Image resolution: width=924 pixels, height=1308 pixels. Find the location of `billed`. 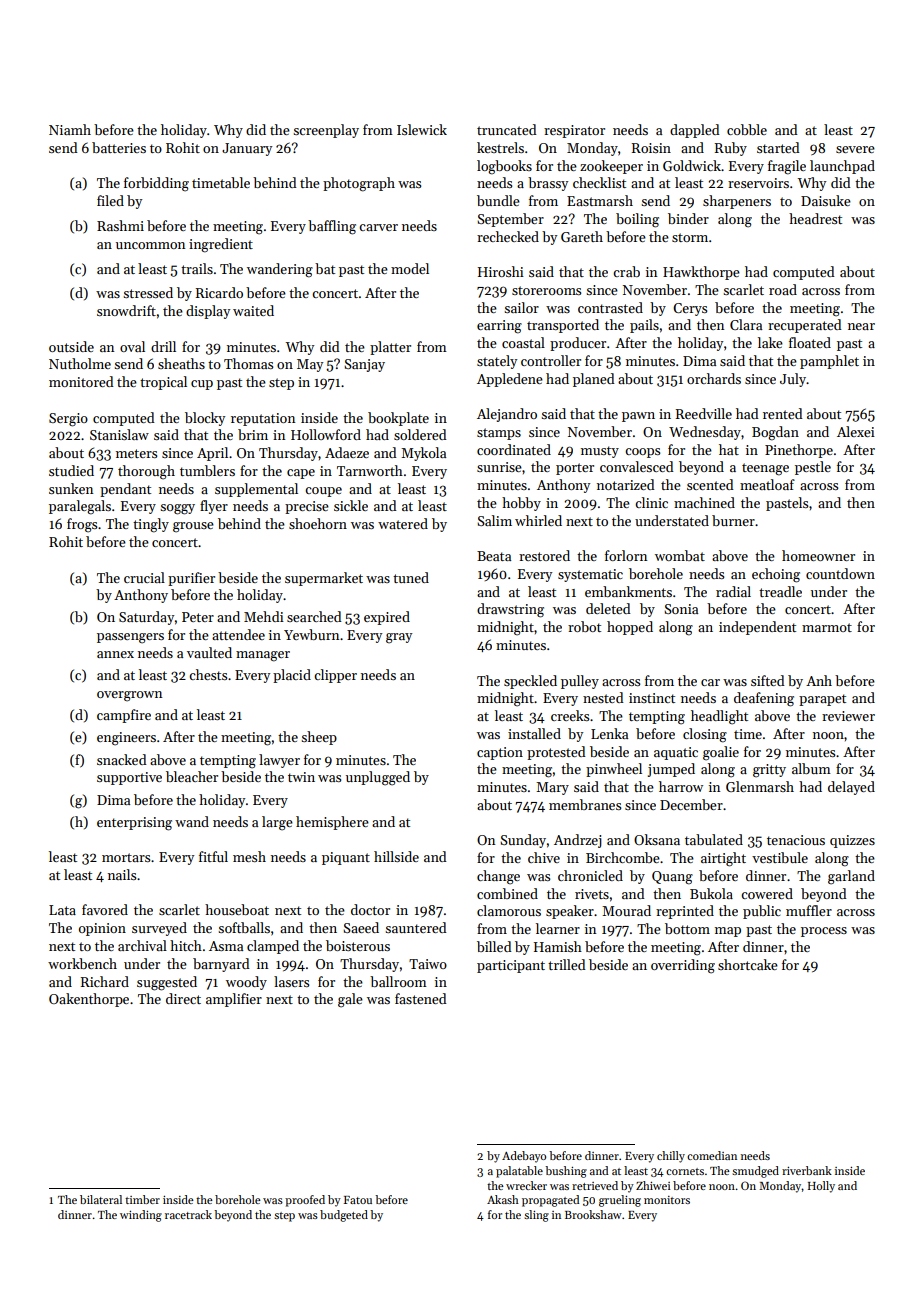

billed is located at coordinates (494, 946).
